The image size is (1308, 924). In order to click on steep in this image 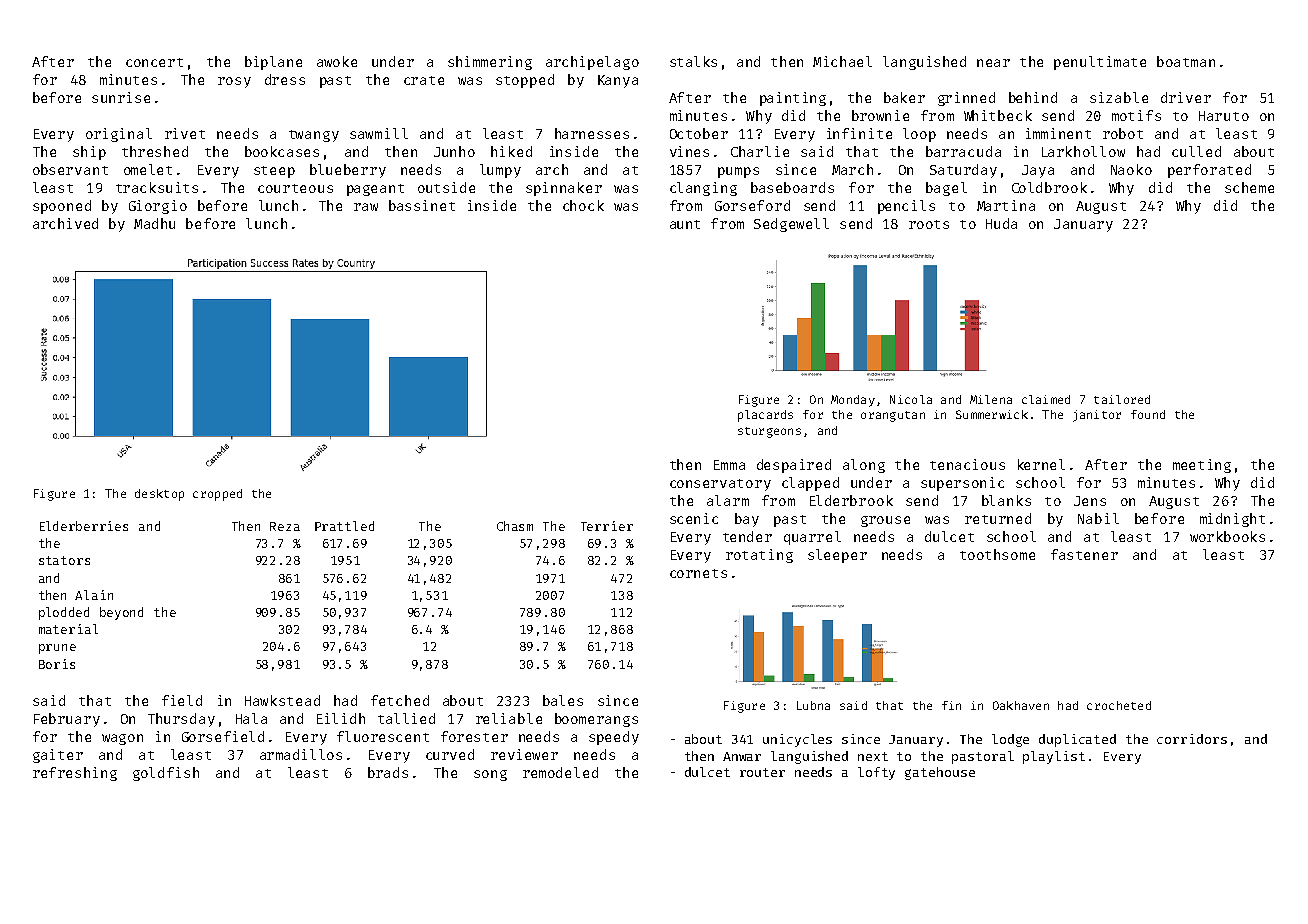, I will do `click(274, 172)`.
